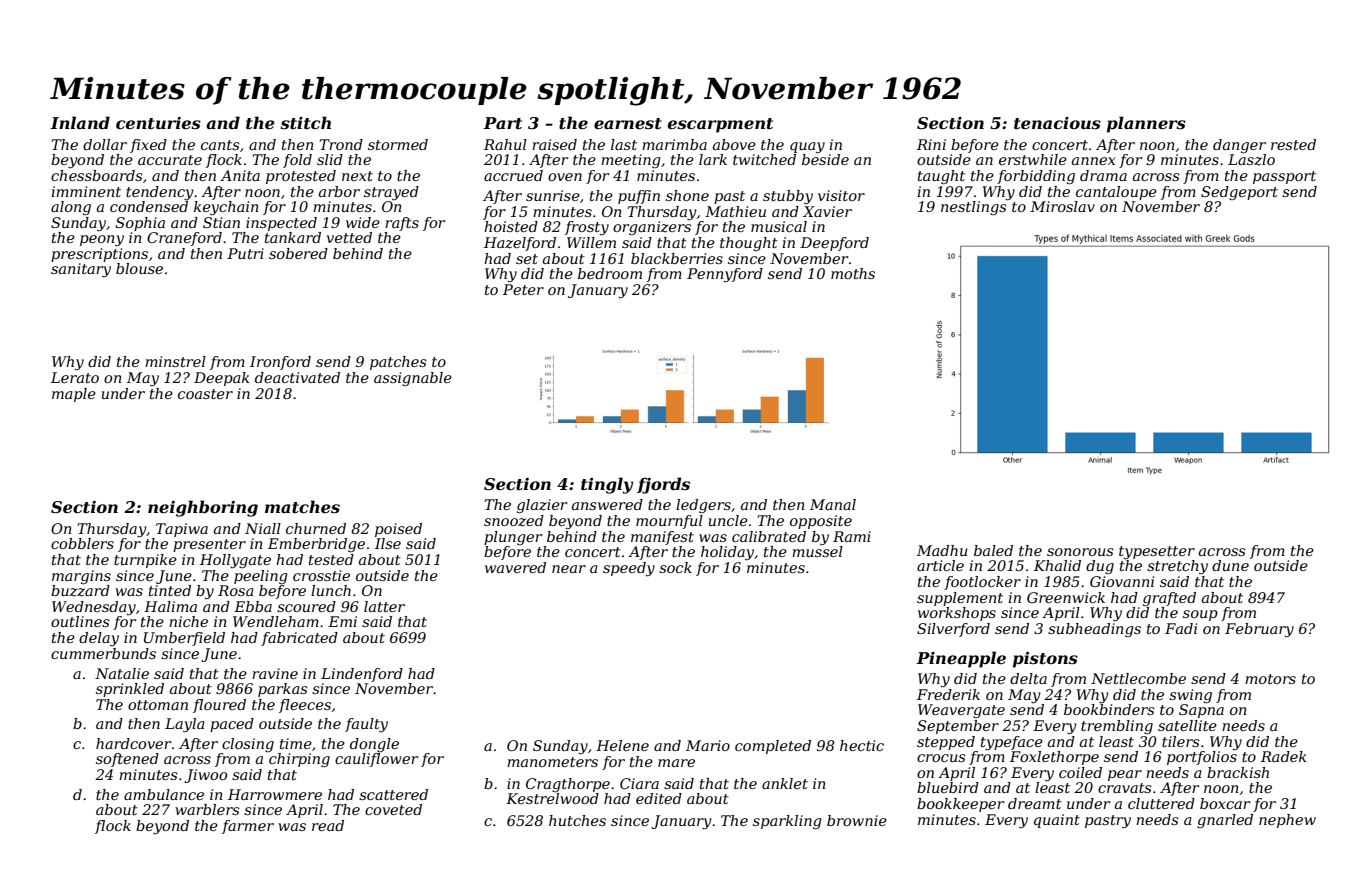 This page has width=1372, height=887. Describe the element at coordinates (362, 675) in the page. I see `Lindenford` at that location.
